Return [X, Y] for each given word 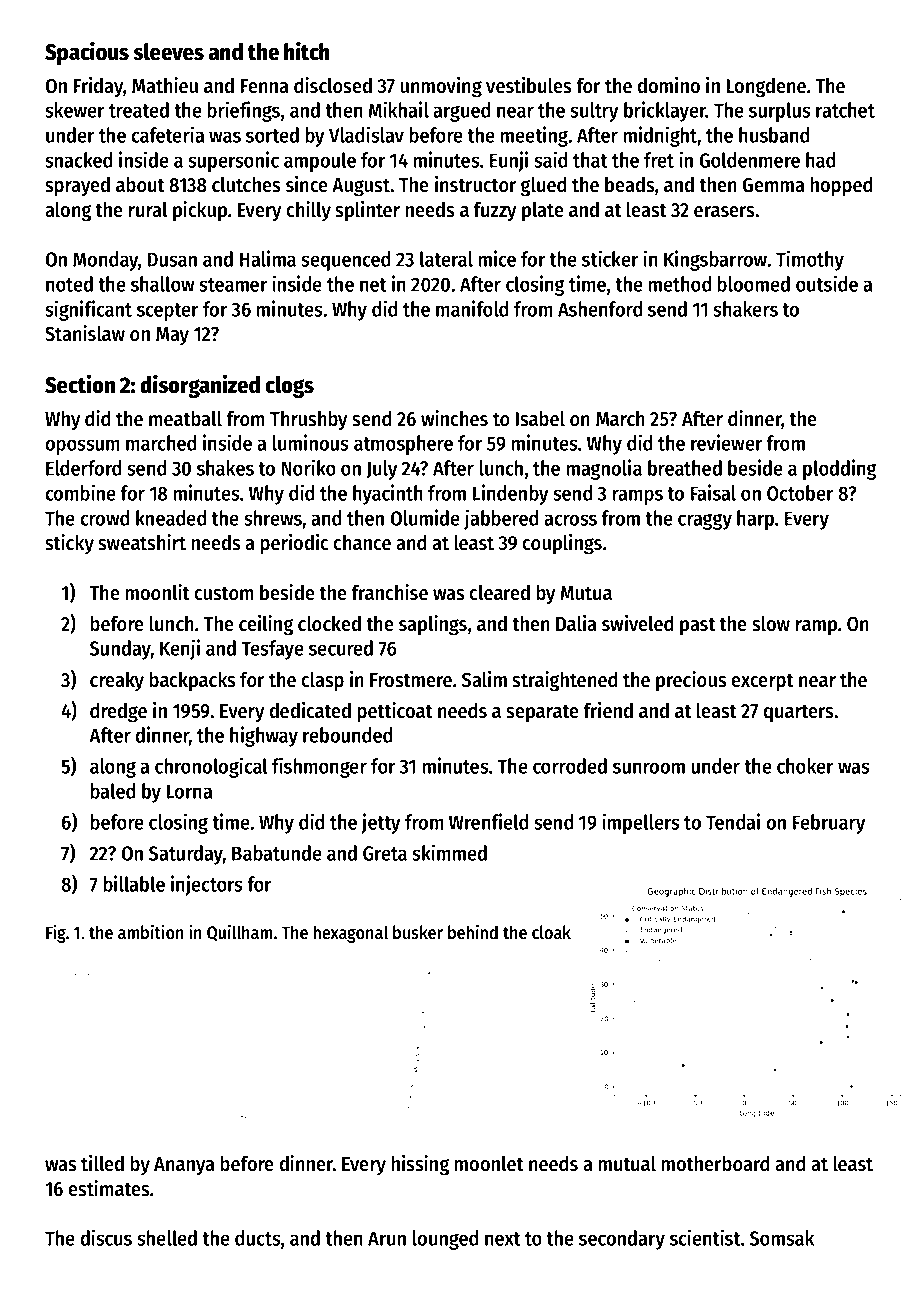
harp [755, 520]
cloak [551, 932]
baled [113, 791]
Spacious [87, 53]
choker [805, 766]
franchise [389, 592]
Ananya [184, 1166]
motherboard [715, 1164]
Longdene [766, 88]
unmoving [441, 87]
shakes [225, 468]
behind [473, 932]
